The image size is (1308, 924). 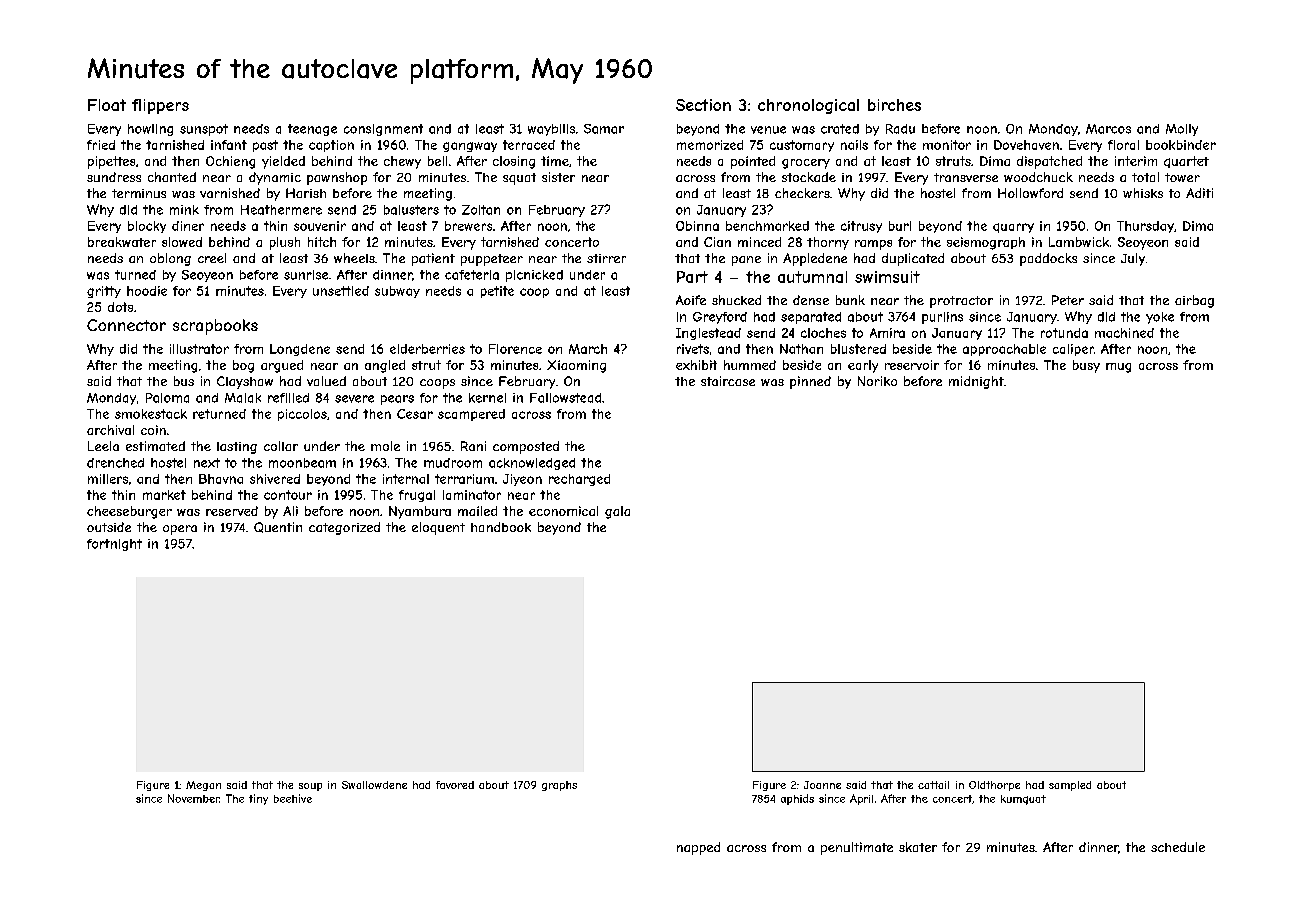 I want to click on Dovehaven, so click(x=1026, y=145).
